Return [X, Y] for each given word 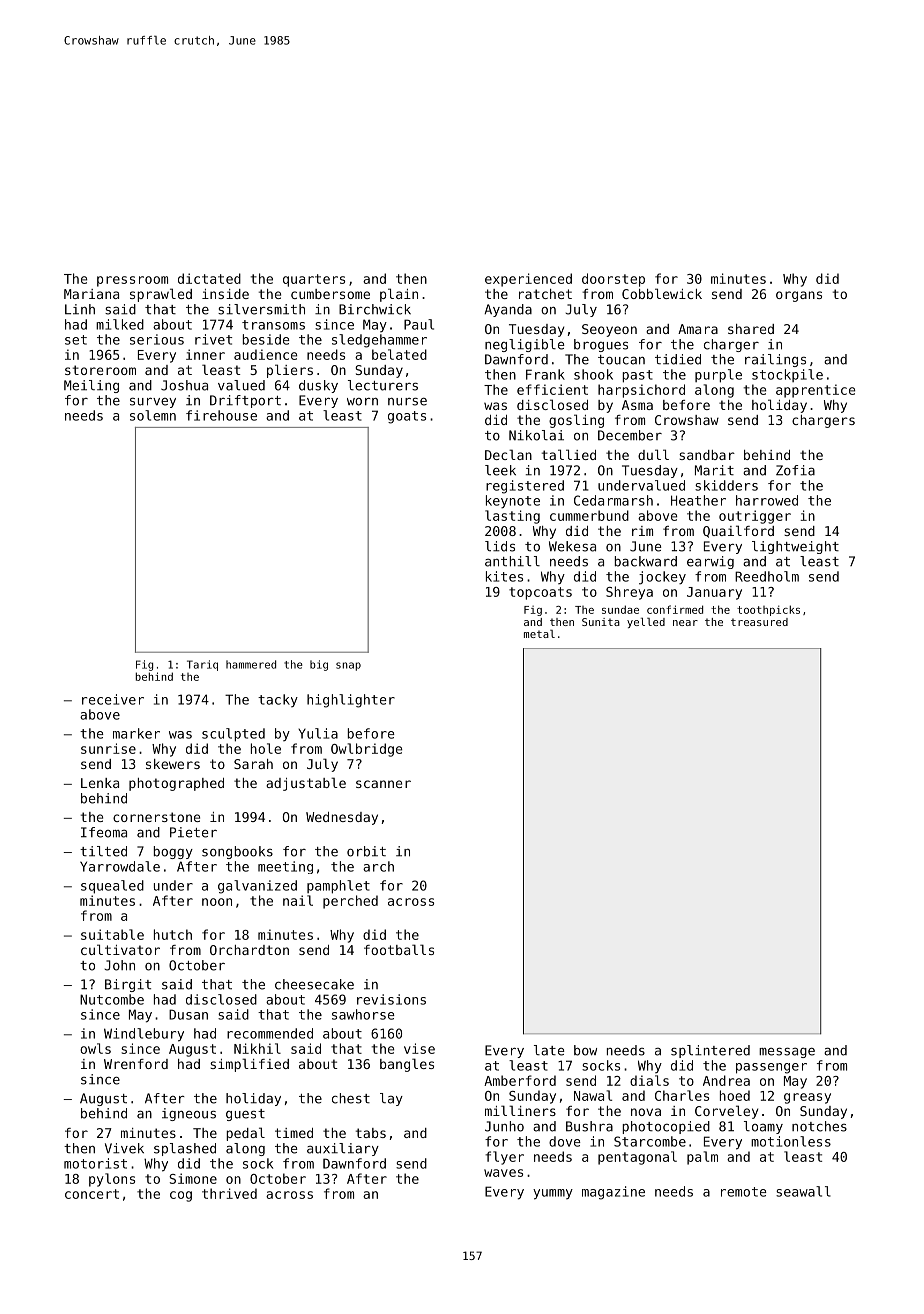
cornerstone [156, 817]
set [76, 340]
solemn [153, 415]
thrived [229, 1193]
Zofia [795, 470]
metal [539, 634]
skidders [726, 485]
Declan [508, 454]
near [685, 623]
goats [407, 417]
